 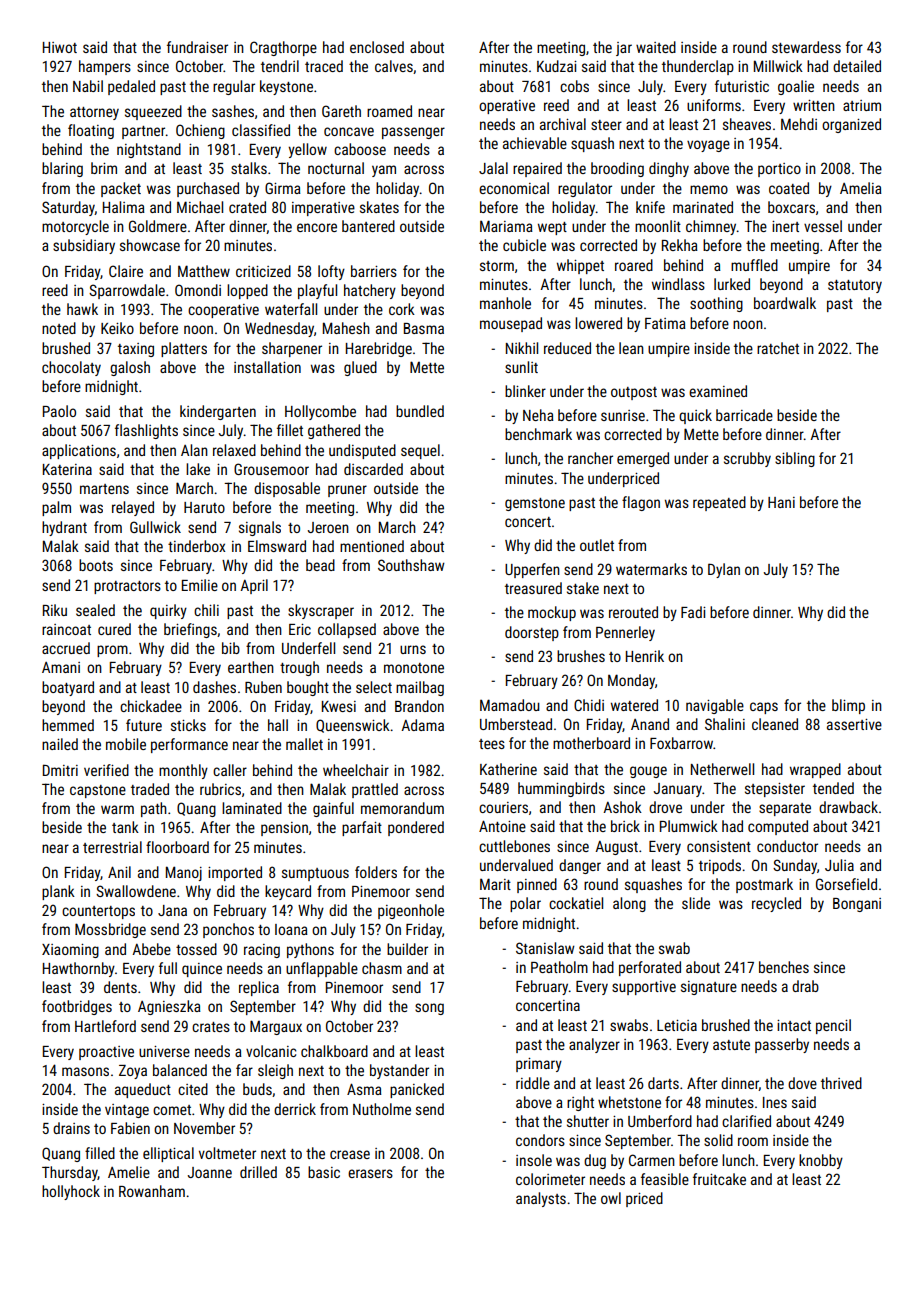 I want to click on vessel, so click(x=823, y=226).
